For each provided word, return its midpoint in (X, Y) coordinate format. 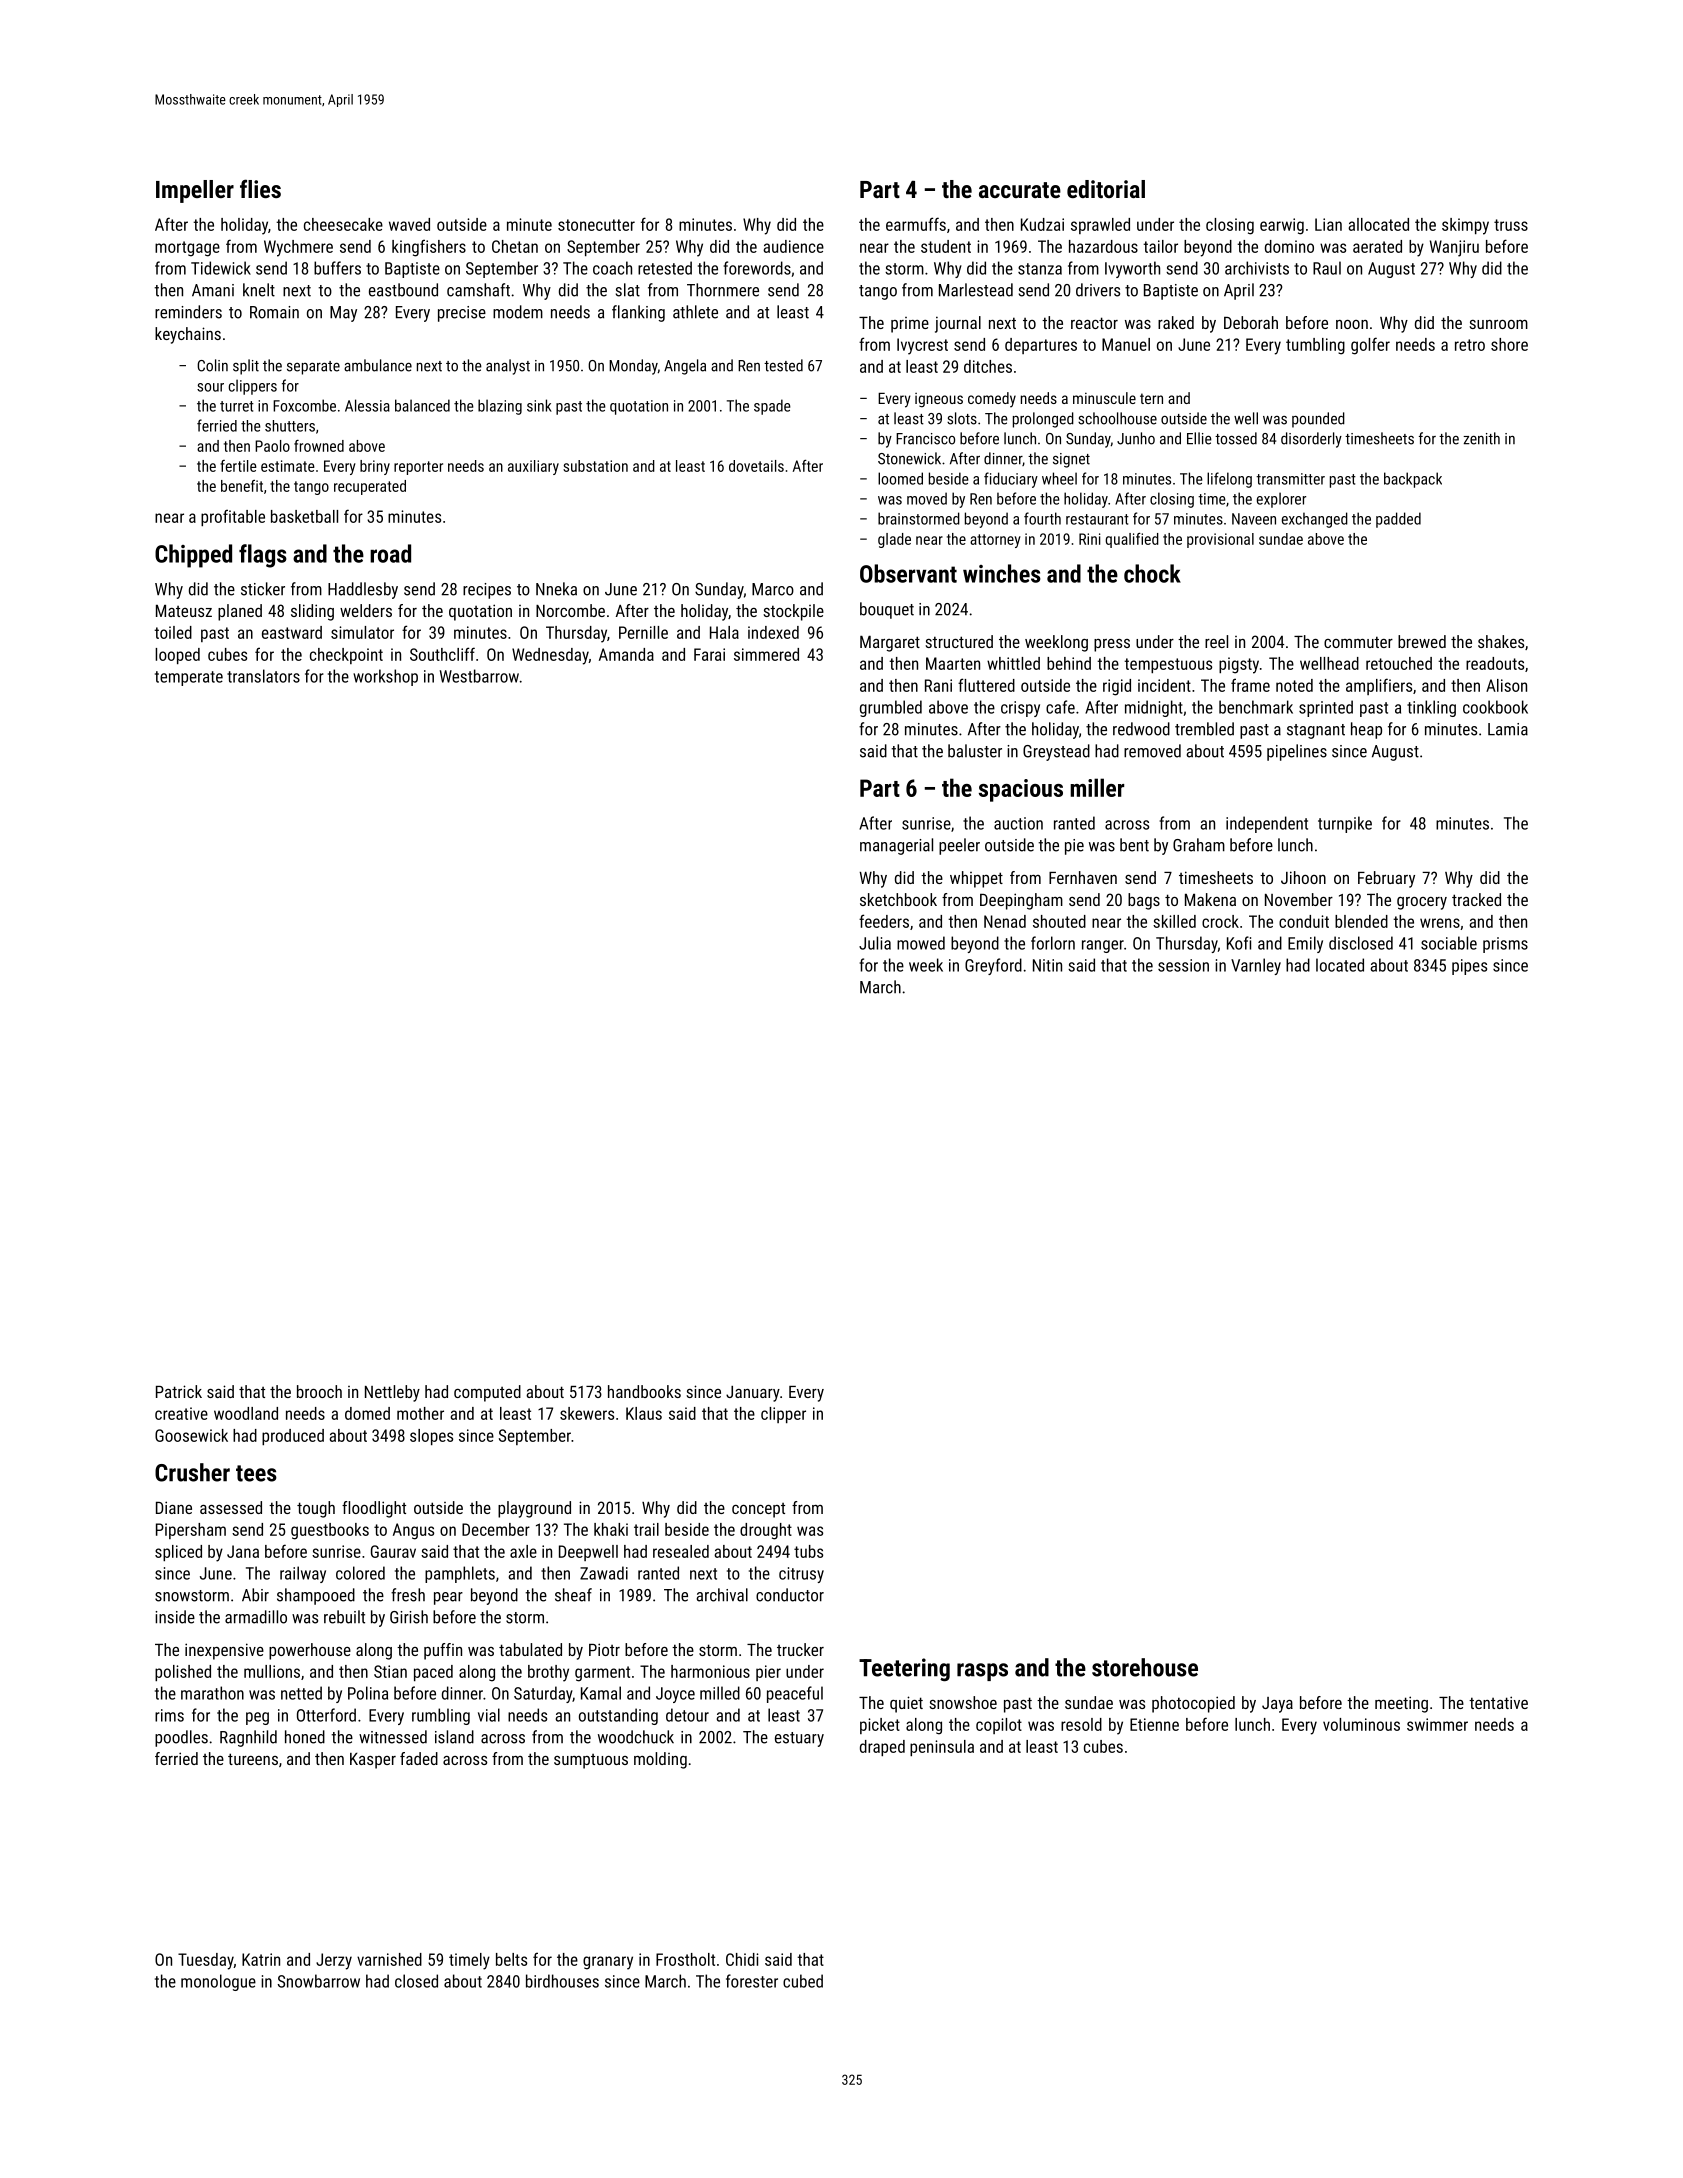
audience (793, 246)
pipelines (1297, 752)
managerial (896, 846)
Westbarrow (479, 676)
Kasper (373, 1761)
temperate (189, 678)
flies (260, 188)
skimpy (1465, 226)
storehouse (1145, 1667)
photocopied (1193, 1704)
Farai (709, 654)
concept (758, 1510)
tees (256, 1473)
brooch (319, 1391)
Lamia (1508, 729)
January (753, 1394)
